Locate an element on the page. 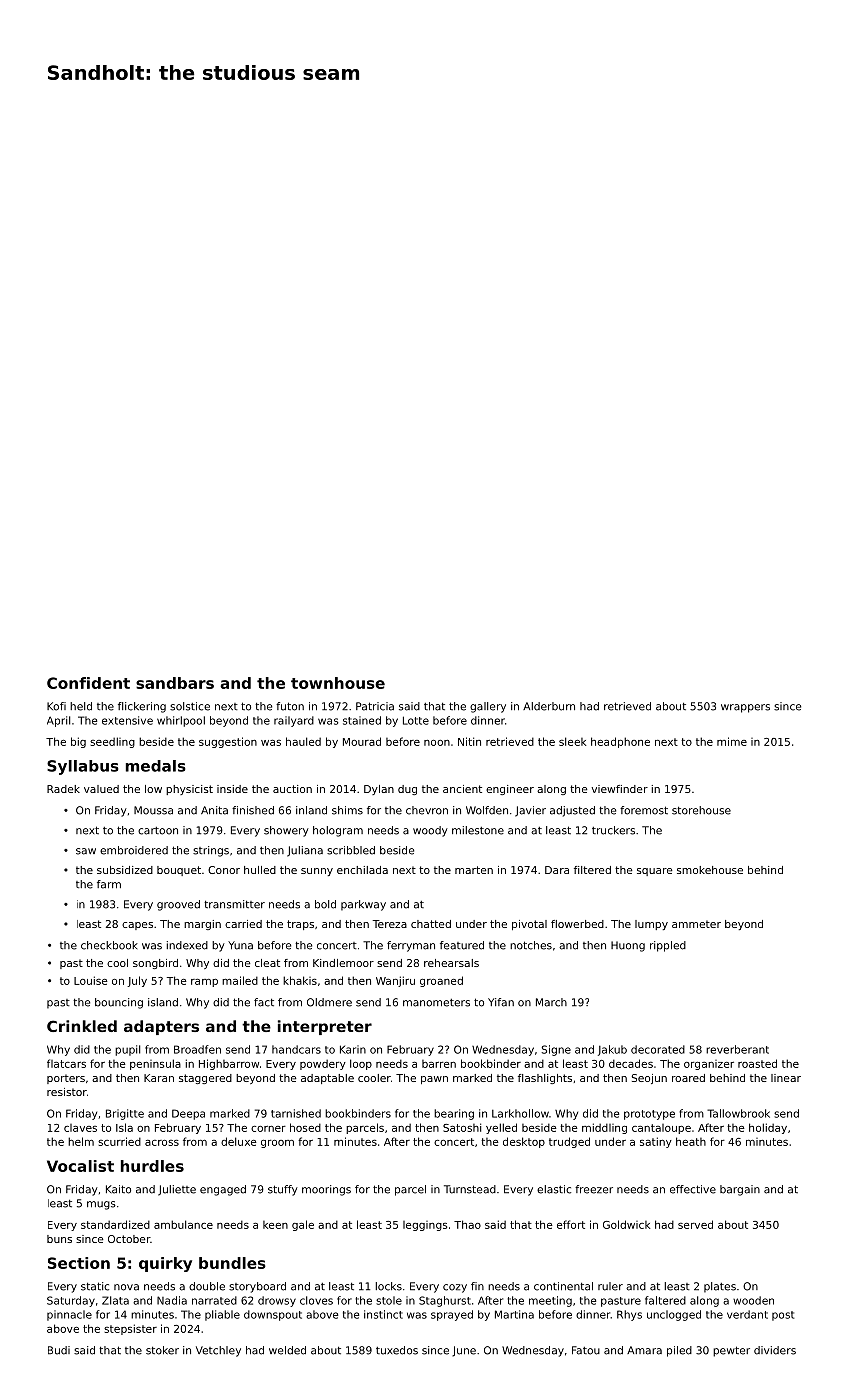 Image resolution: width=849 pixels, height=1400 pixels. Kofi is located at coordinates (56, 706).
